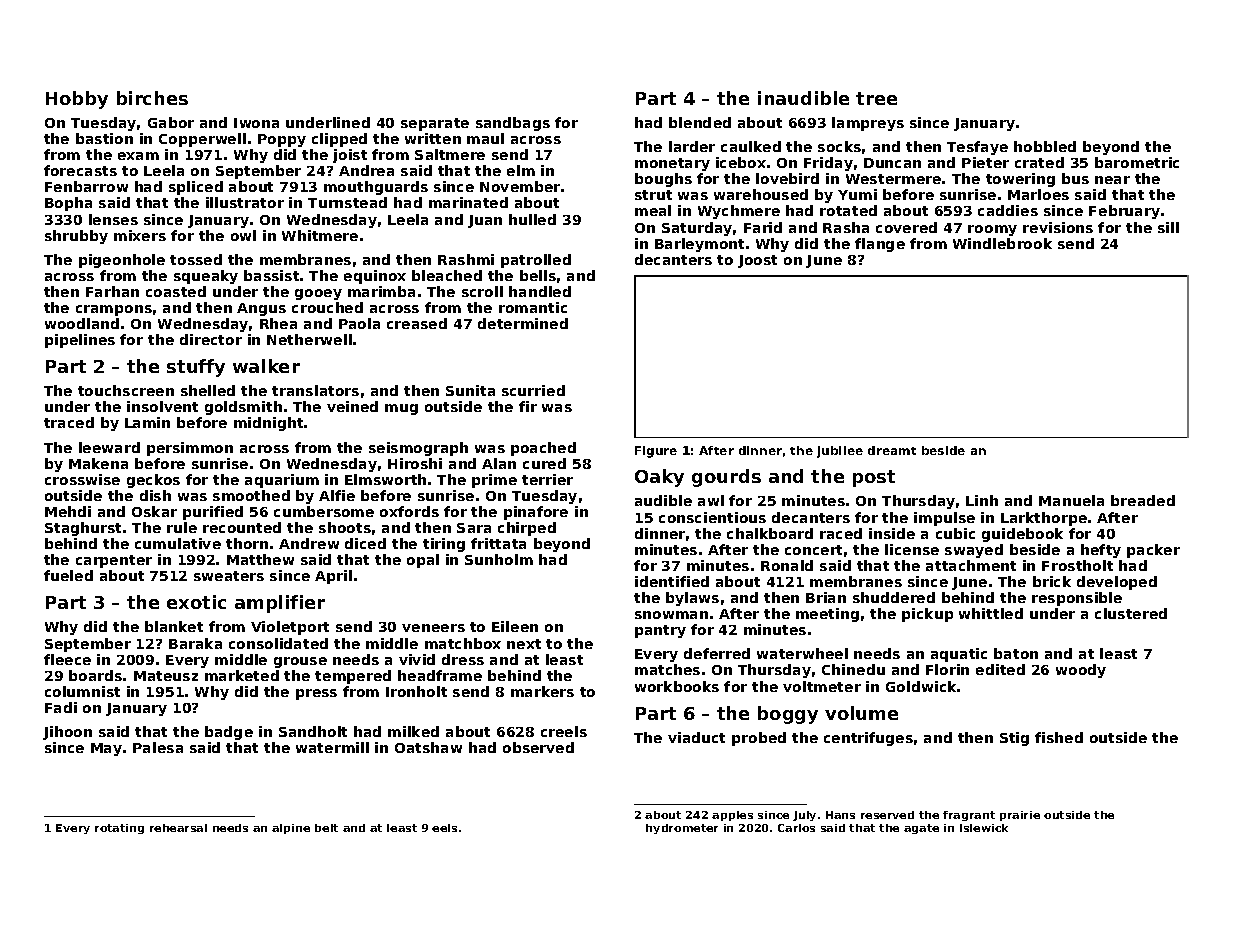 The image size is (1233, 952). Describe the element at coordinates (269, 424) in the image. I see `midnight` at that location.
